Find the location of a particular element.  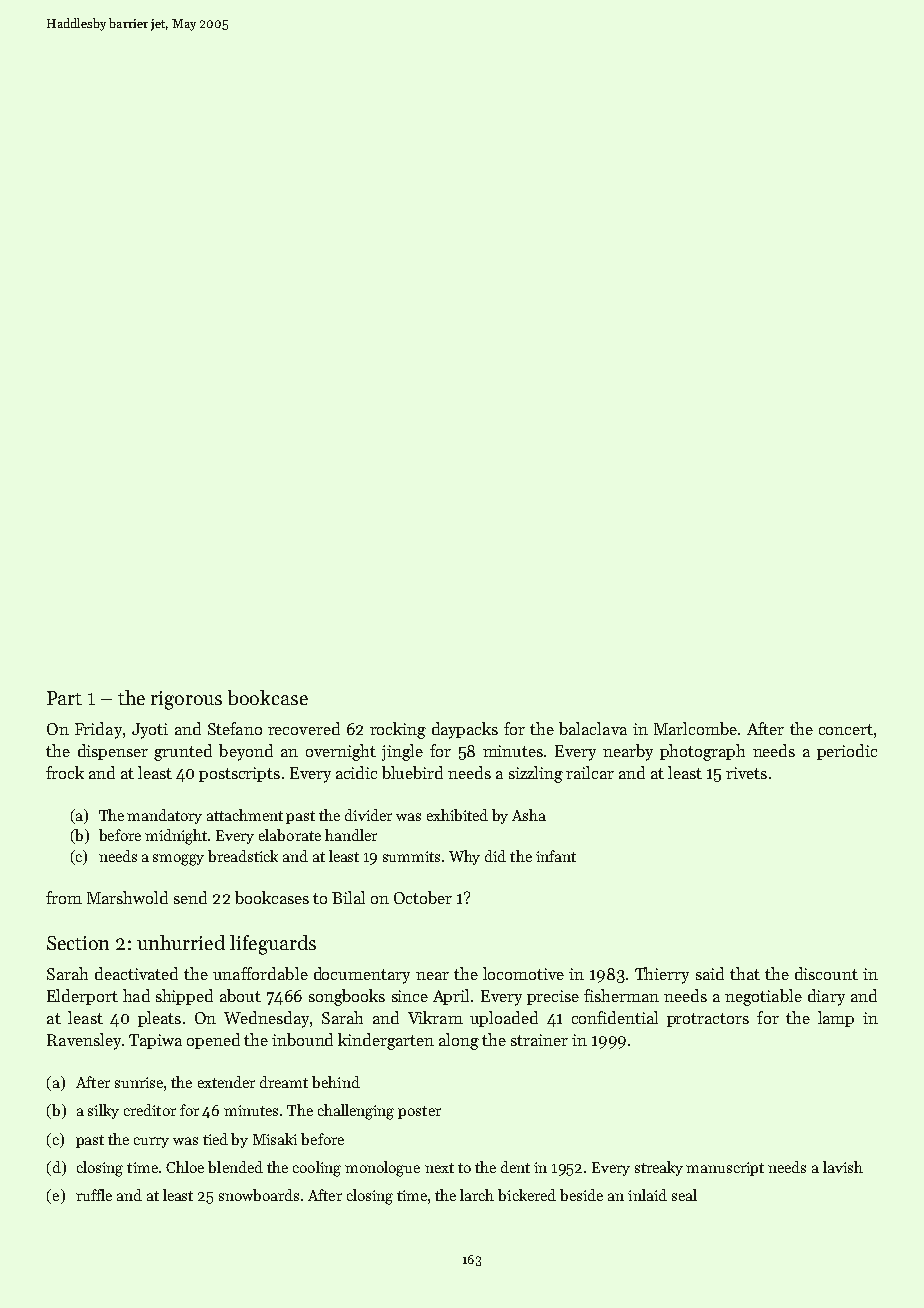

bluebird is located at coordinates (412, 772).
